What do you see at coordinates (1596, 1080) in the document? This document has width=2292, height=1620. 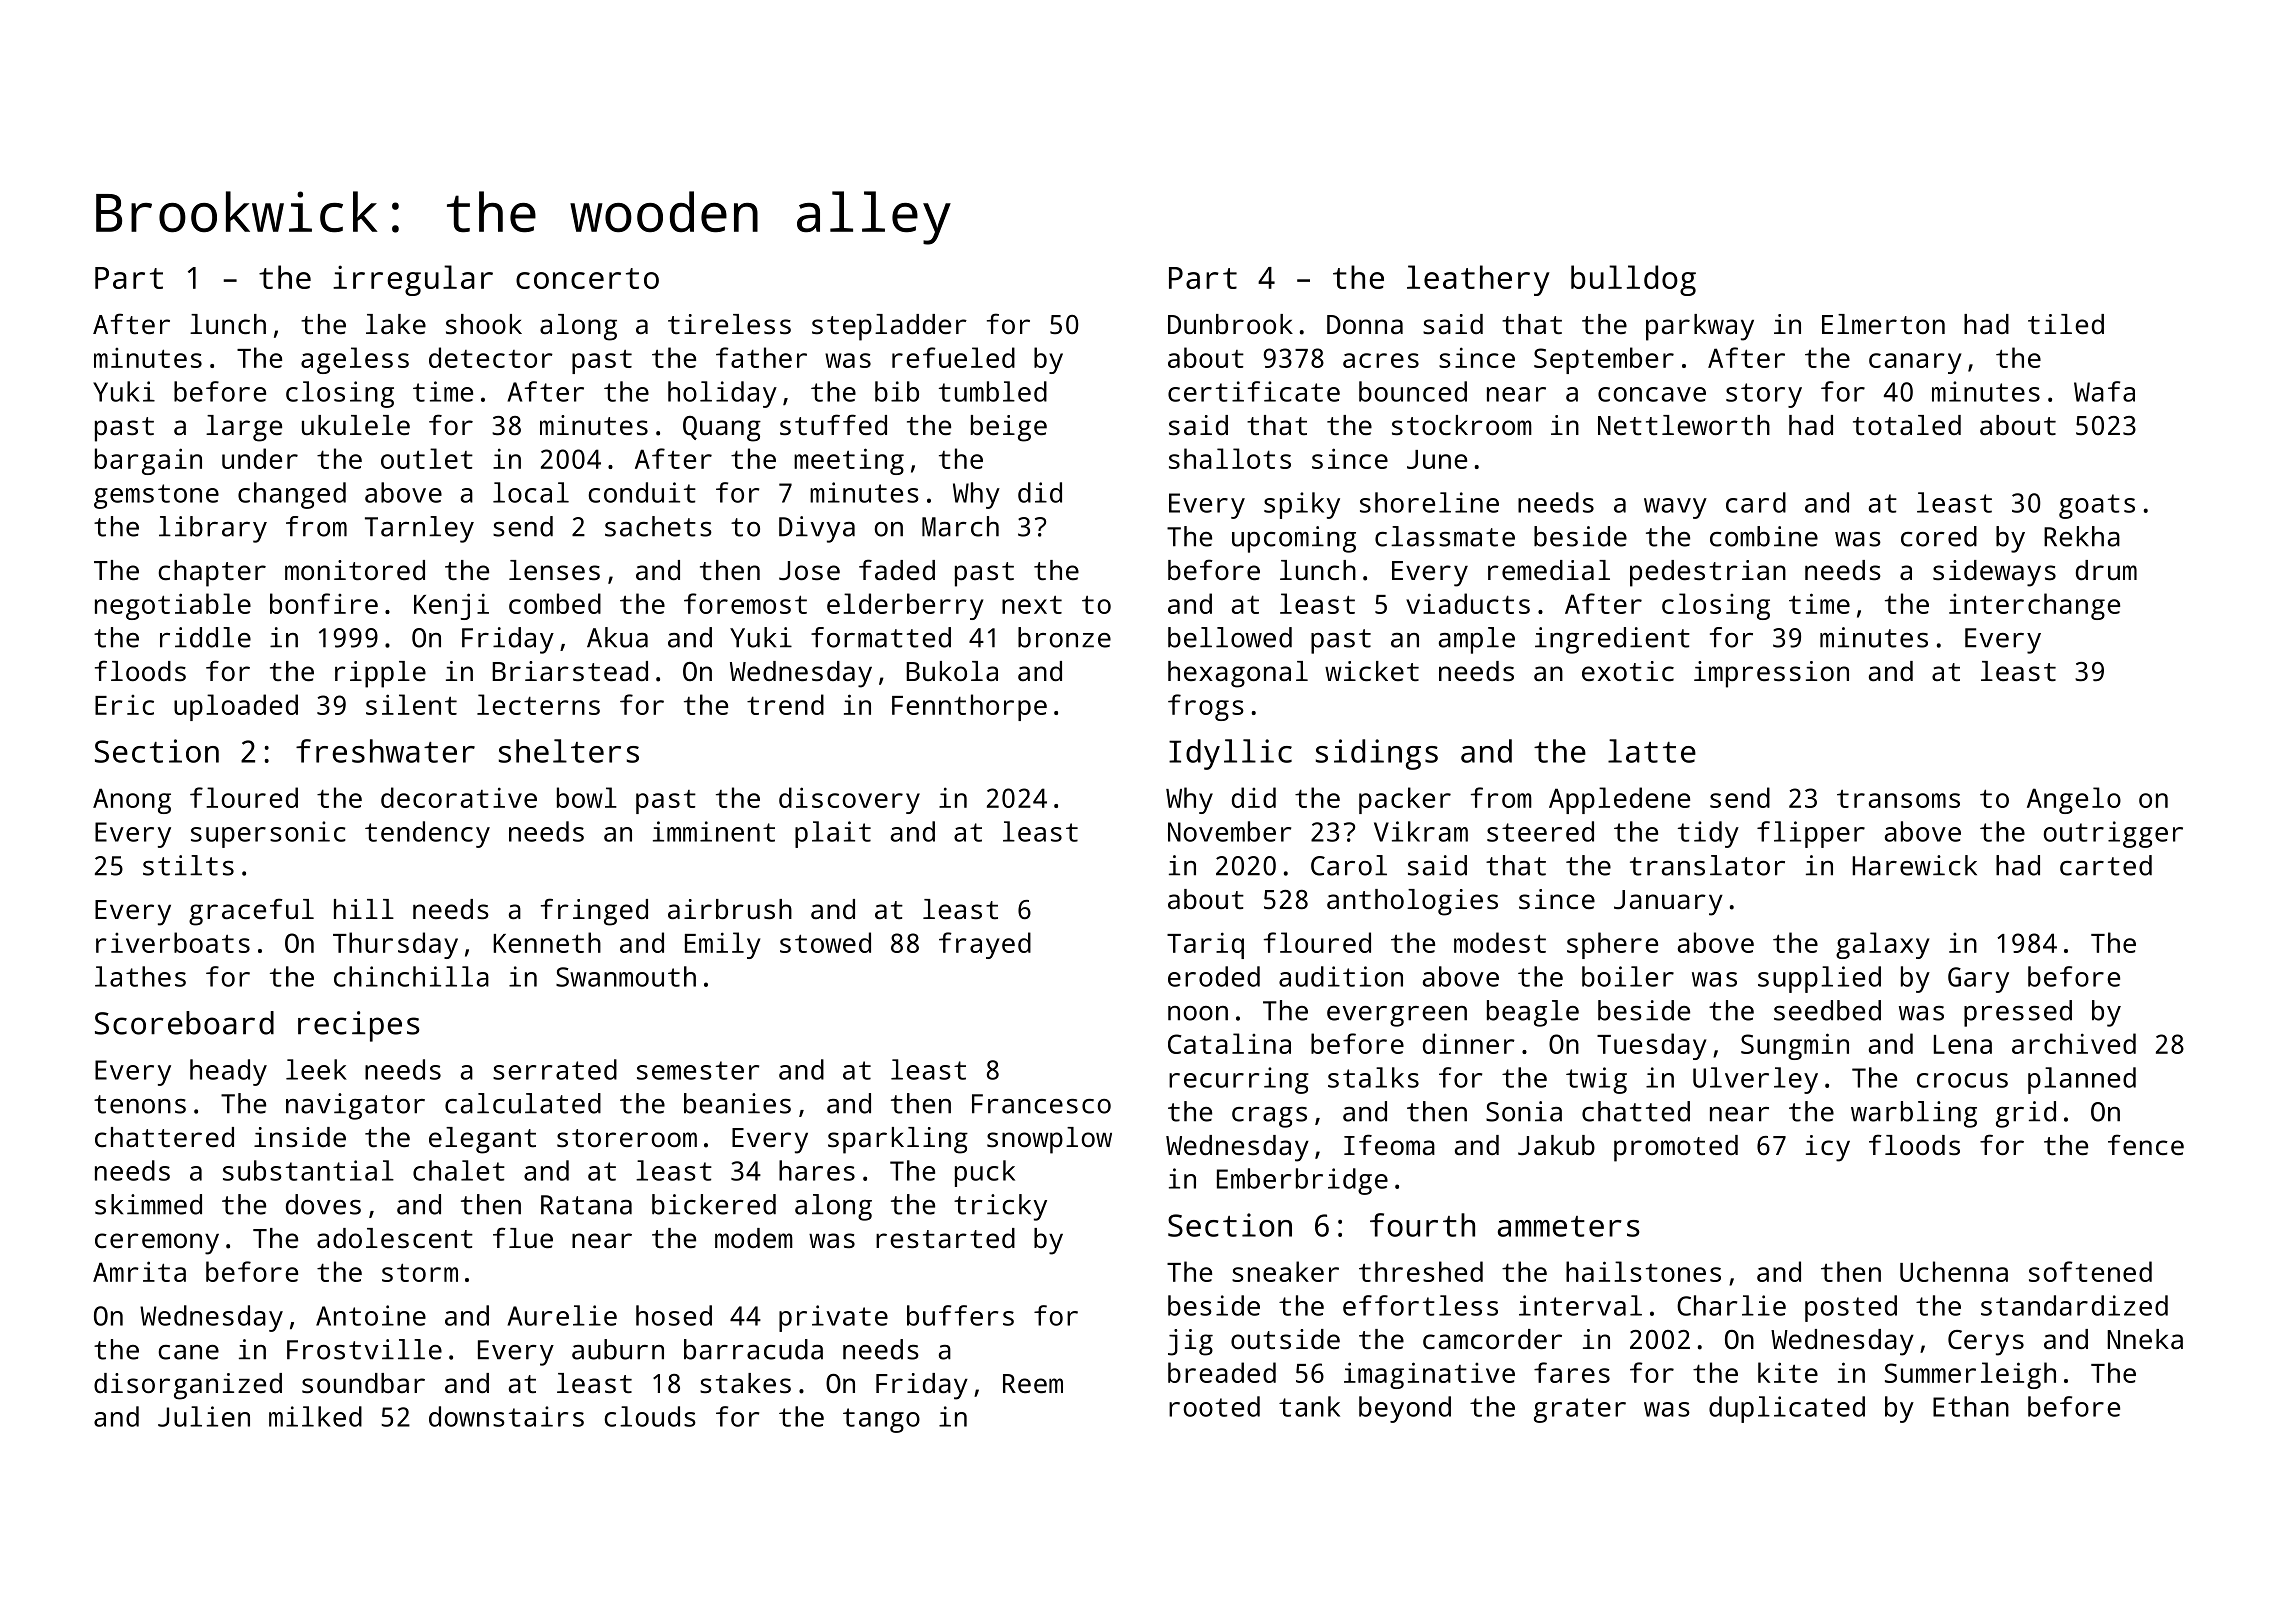 I see `twig` at bounding box center [1596, 1080].
